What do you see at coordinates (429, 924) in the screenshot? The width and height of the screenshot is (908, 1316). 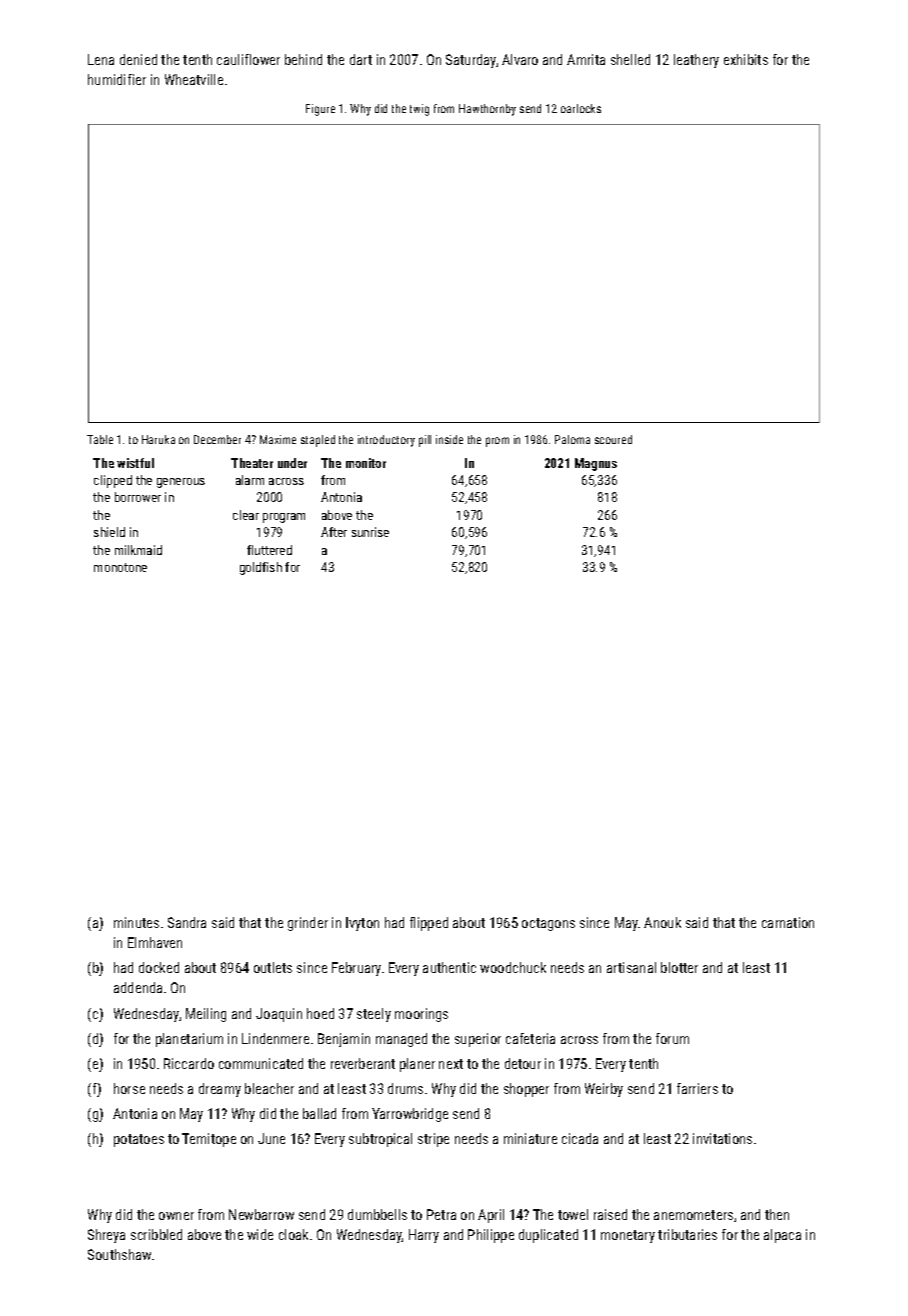 I see `flipped` at bounding box center [429, 924].
